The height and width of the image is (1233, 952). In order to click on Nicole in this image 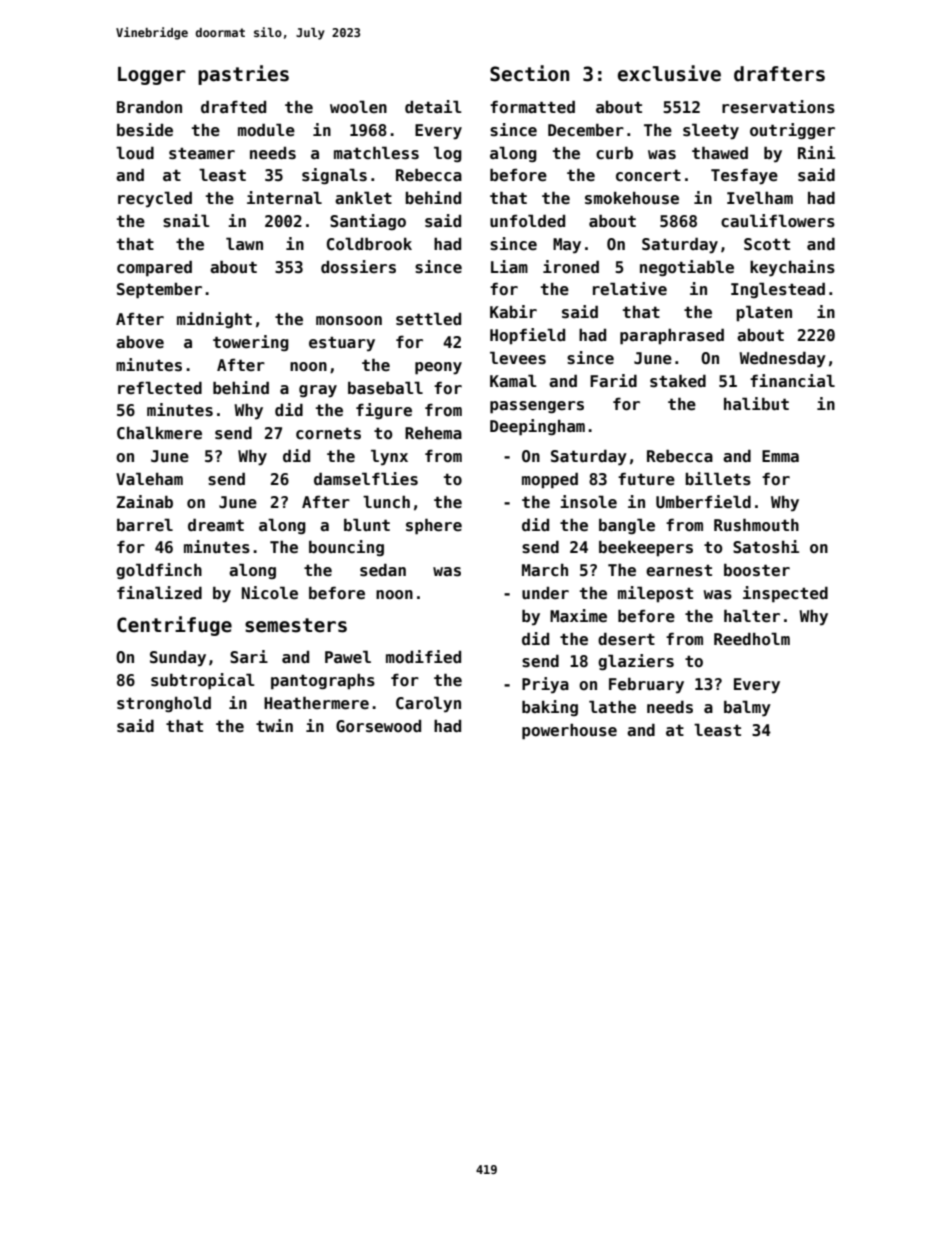, I will do `click(270, 593)`.
